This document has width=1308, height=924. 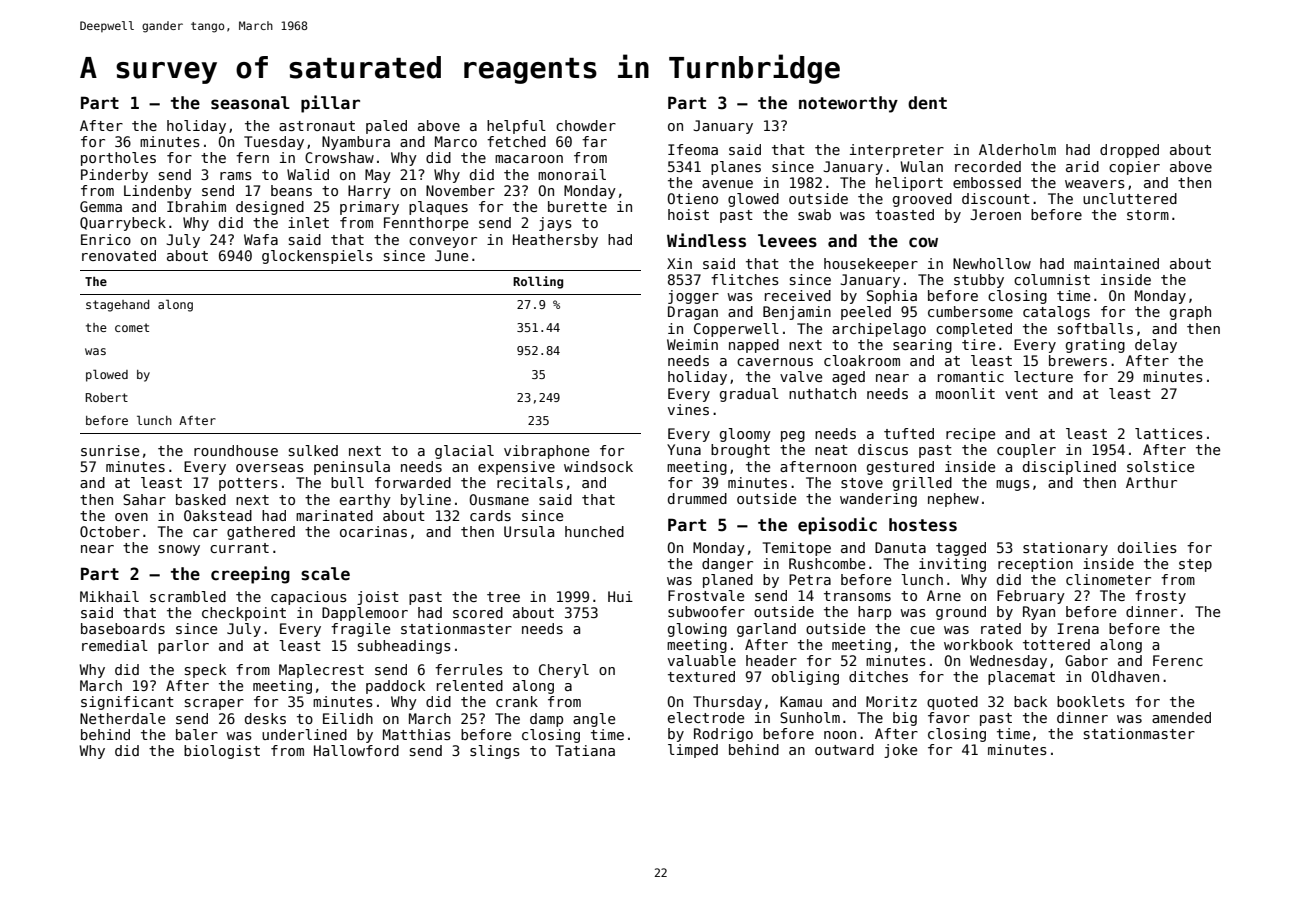 What do you see at coordinates (688, 409) in the document?
I see `vines` at bounding box center [688, 409].
